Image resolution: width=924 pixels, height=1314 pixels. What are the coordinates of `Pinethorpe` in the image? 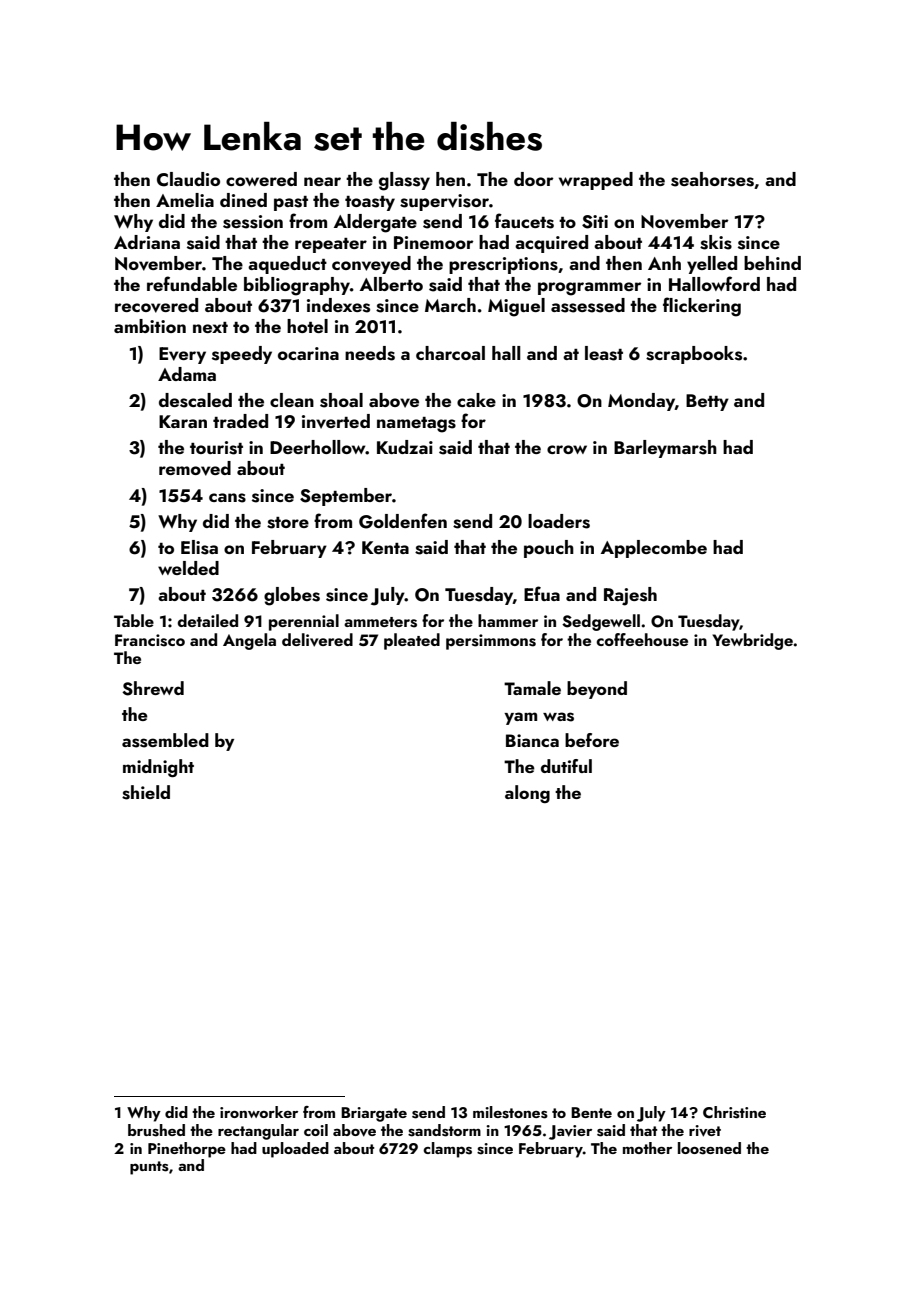 It's located at (187, 1150).
